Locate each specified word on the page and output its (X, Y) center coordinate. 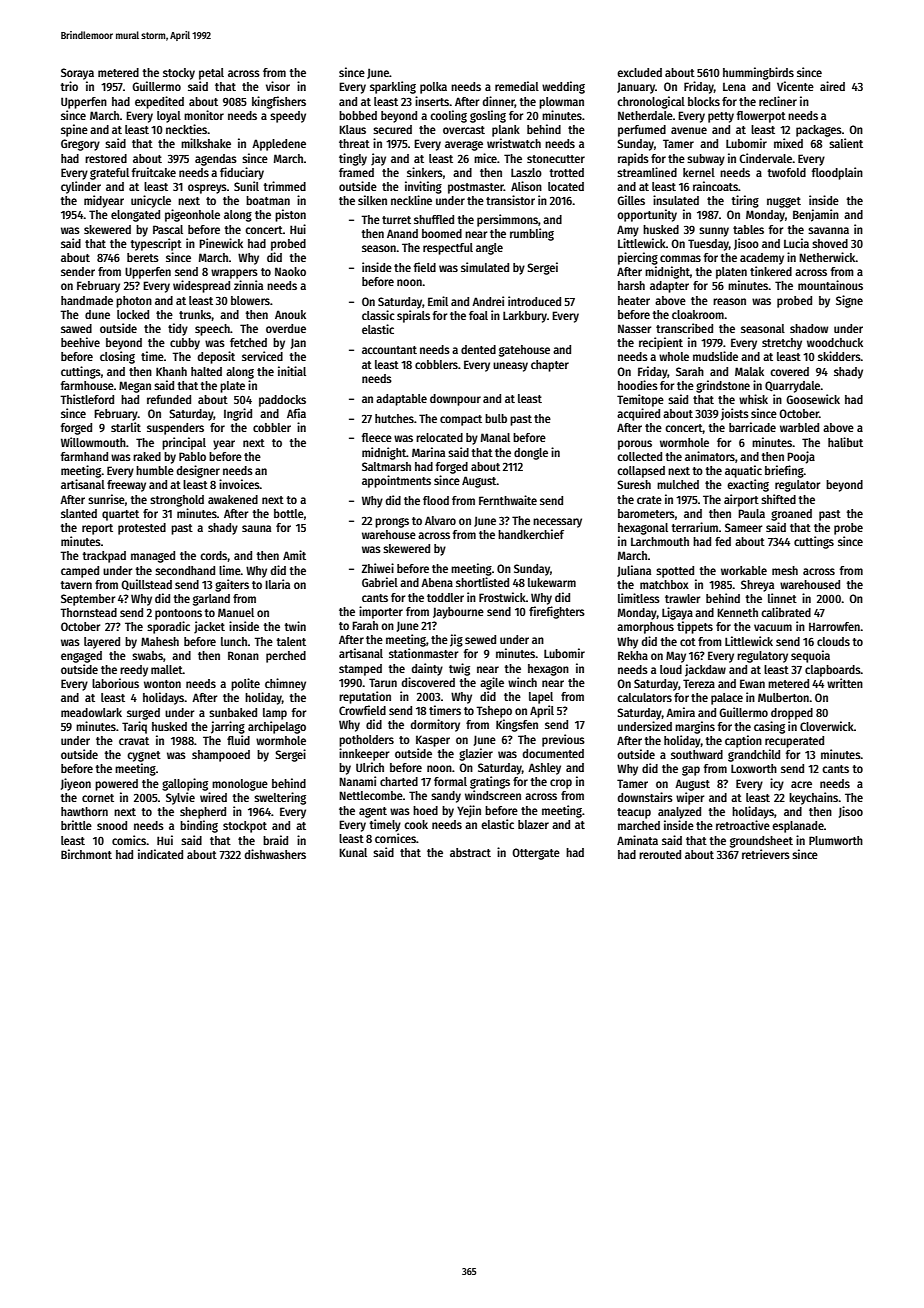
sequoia (810, 656)
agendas (216, 160)
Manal (495, 437)
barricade (752, 427)
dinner (499, 102)
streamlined (647, 172)
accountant (389, 350)
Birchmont (86, 854)
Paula (751, 513)
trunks (195, 314)
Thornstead (88, 612)
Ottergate (536, 854)
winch (522, 682)
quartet (120, 515)
